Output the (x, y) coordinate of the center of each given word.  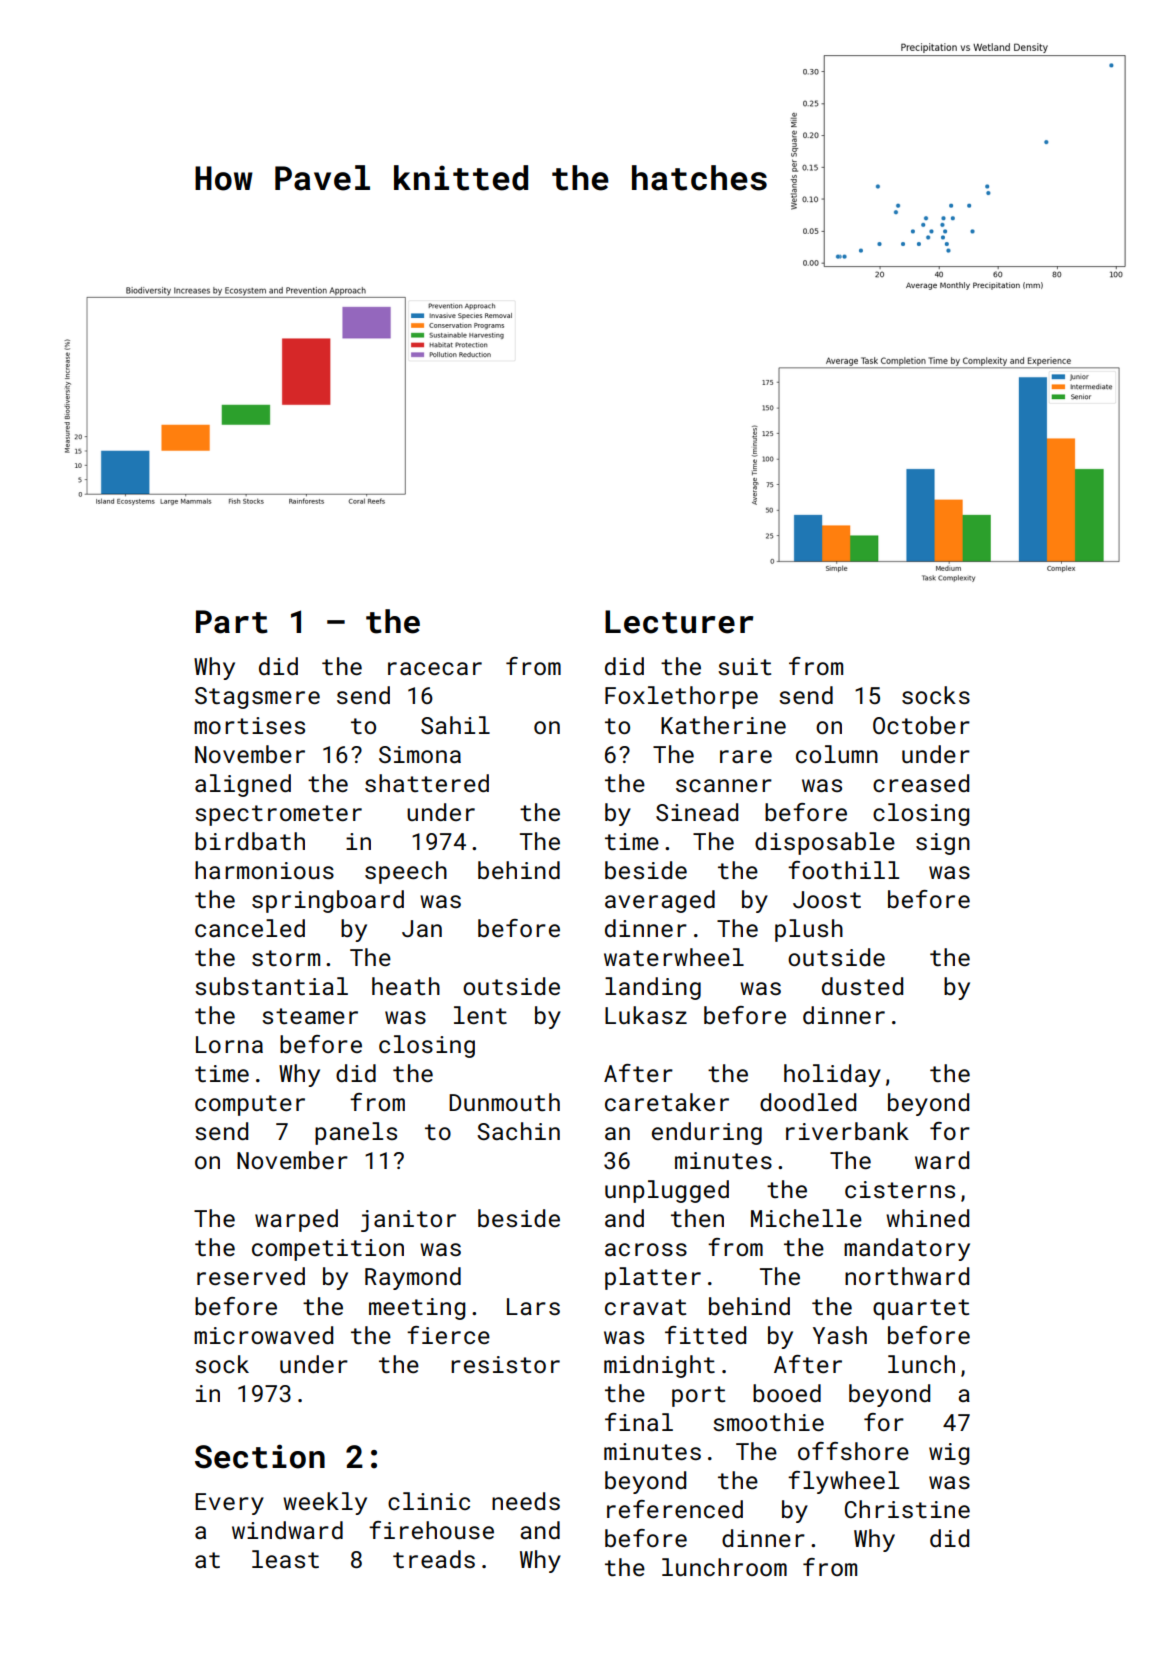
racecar (435, 668)
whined (927, 1218)
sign (943, 844)
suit (744, 666)
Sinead (697, 812)
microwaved (263, 1335)
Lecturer (679, 622)
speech (406, 872)
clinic (429, 1501)
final (639, 1422)
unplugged (667, 1191)
